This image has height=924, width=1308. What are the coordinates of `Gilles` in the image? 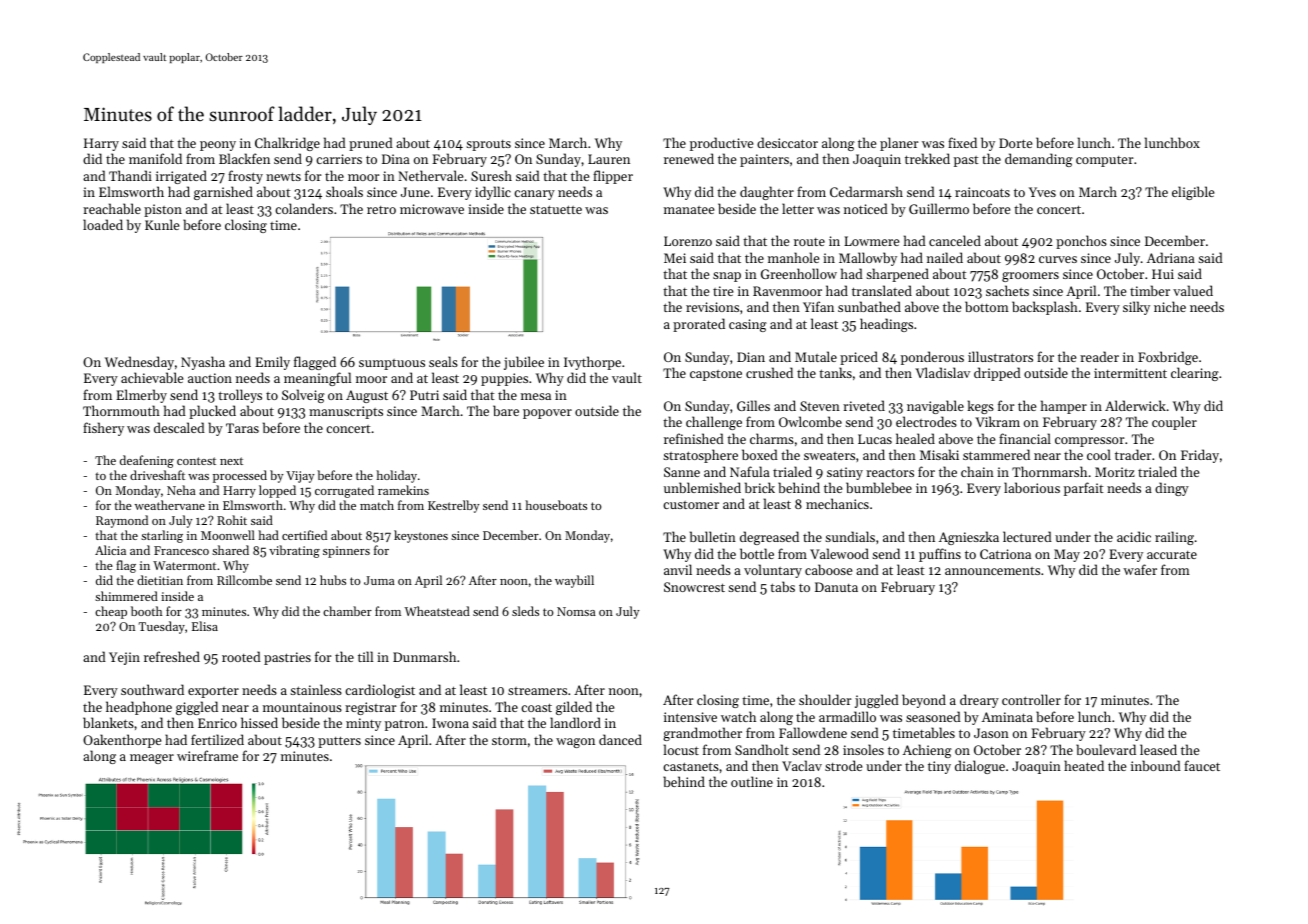 It's located at (753, 405).
